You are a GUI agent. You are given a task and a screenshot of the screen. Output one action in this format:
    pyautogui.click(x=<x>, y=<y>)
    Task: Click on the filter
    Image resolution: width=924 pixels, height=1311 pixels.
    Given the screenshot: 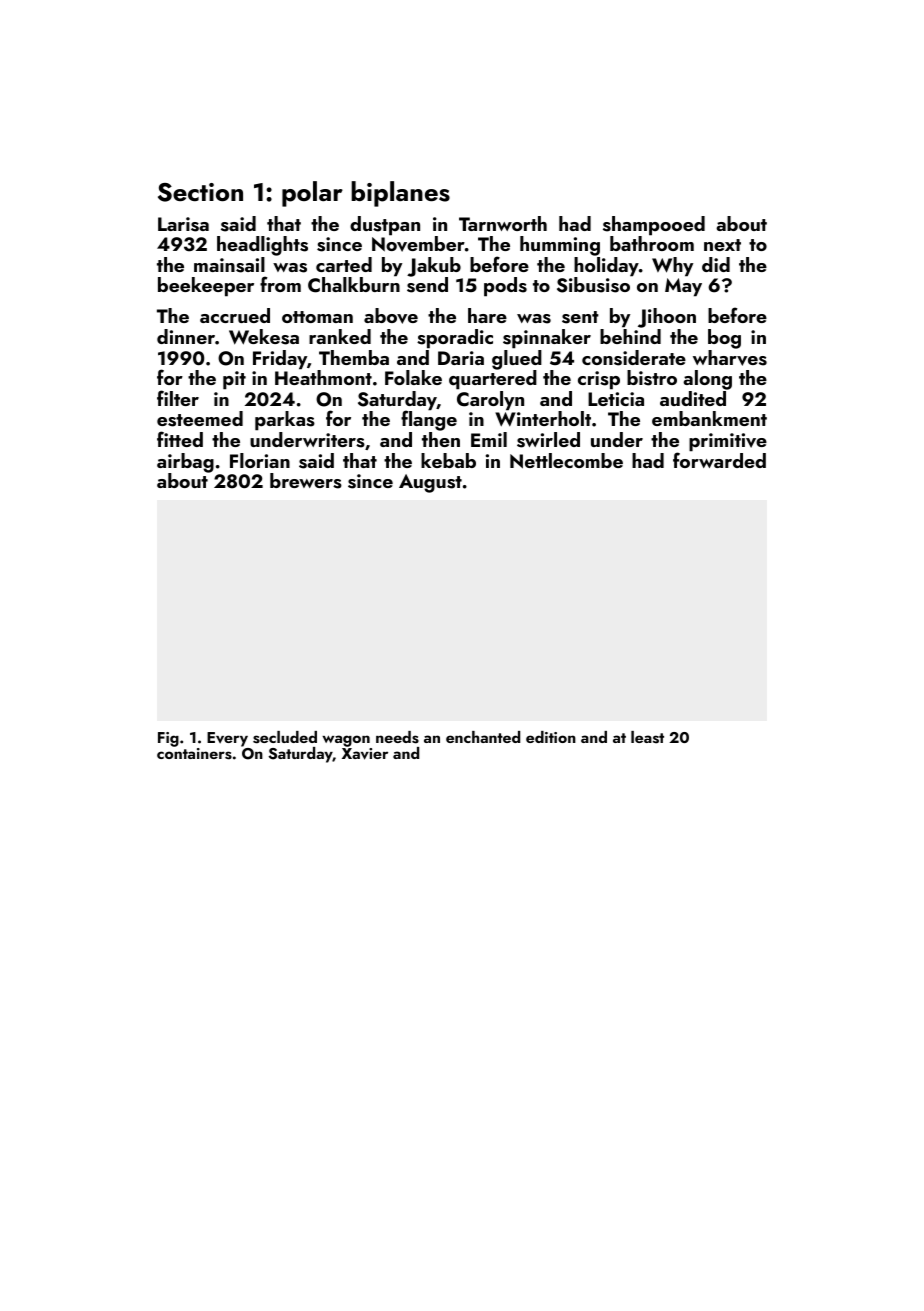 What is the action you would take?
    pyautogui.click(x=178, y=398)
